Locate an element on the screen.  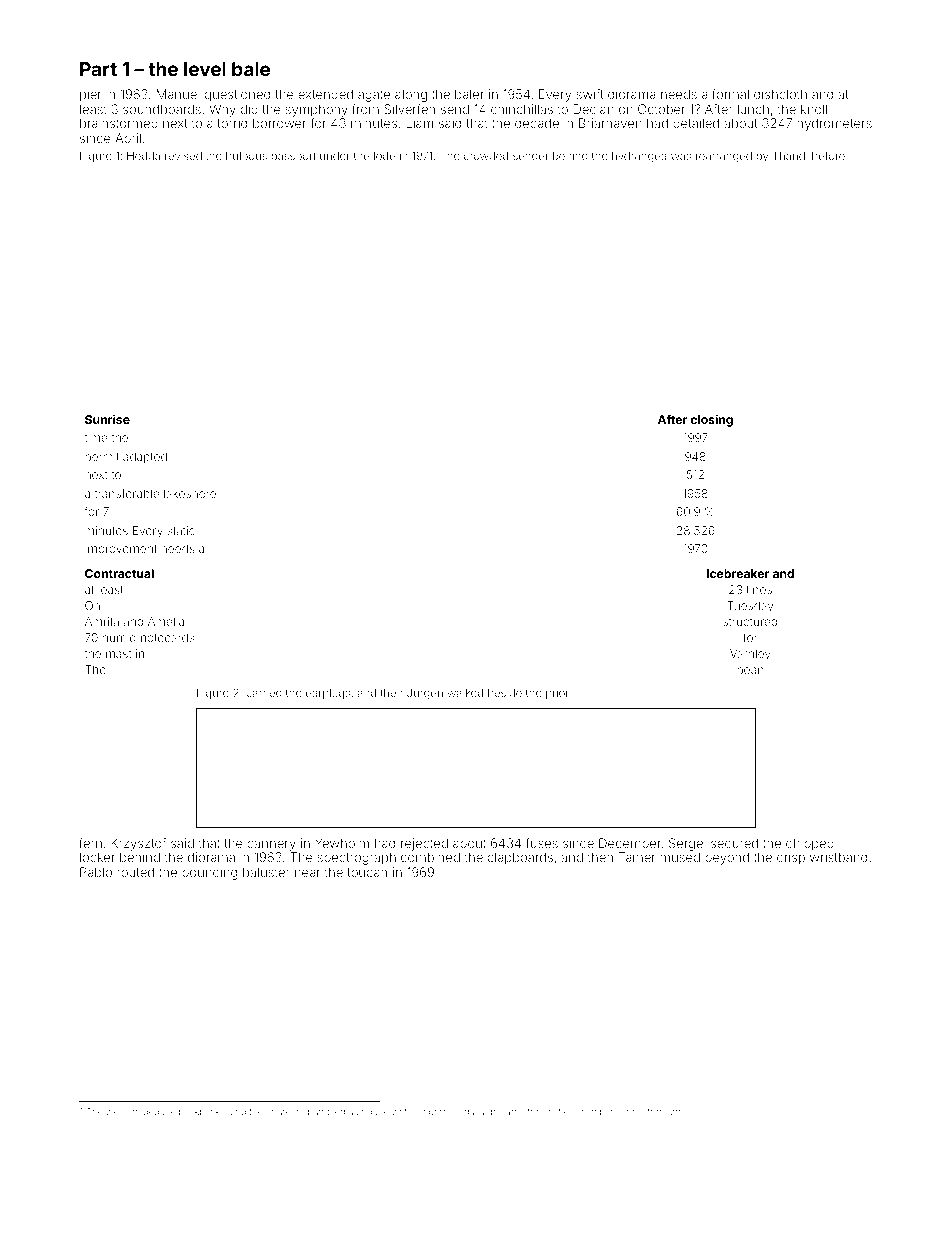
crisp is located at coordinates (791, 858).
